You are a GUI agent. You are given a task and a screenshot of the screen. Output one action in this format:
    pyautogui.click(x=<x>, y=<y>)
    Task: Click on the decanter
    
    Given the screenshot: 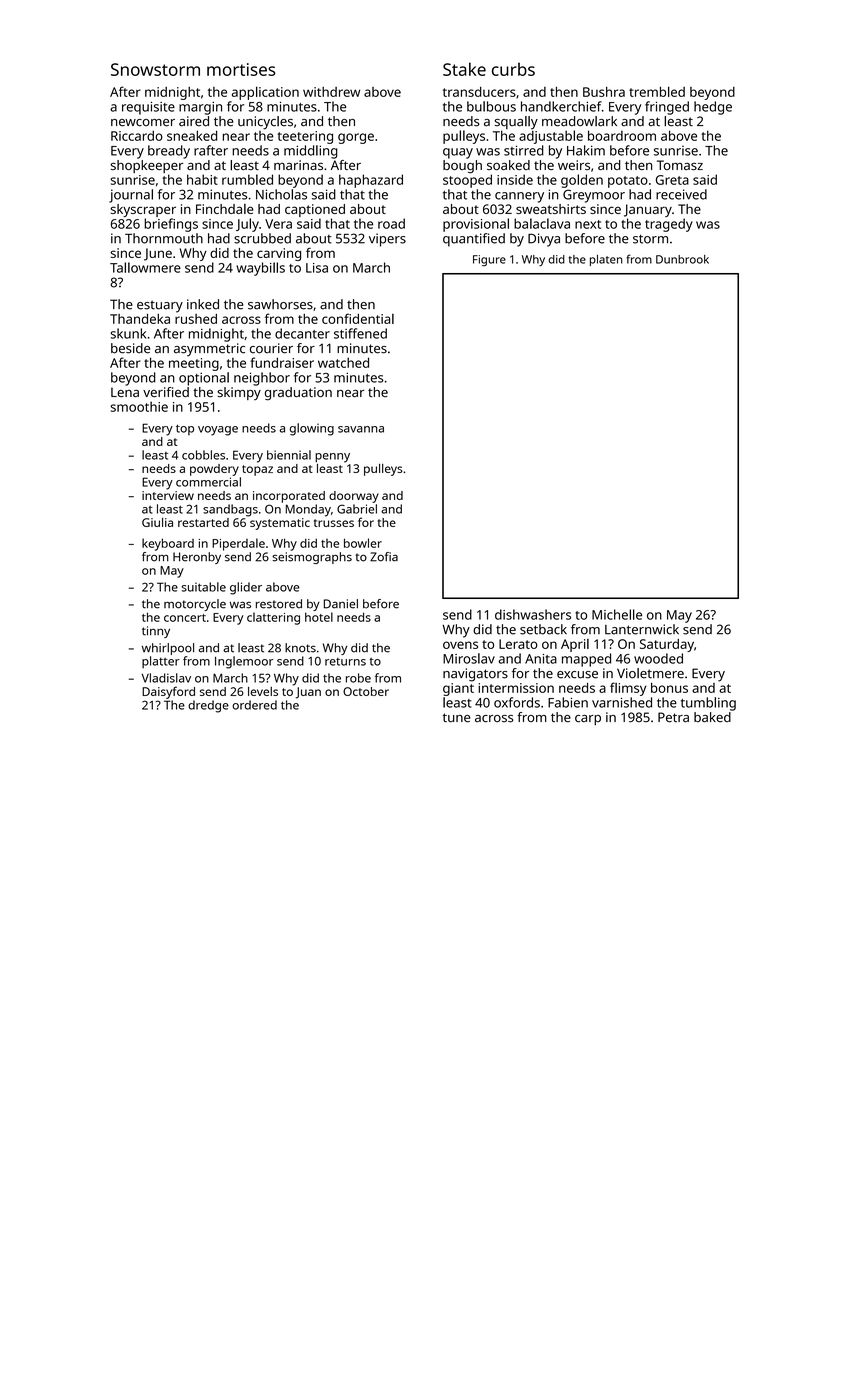 What is the action you would take?
    pyautogui.click(x=302, y=333)
